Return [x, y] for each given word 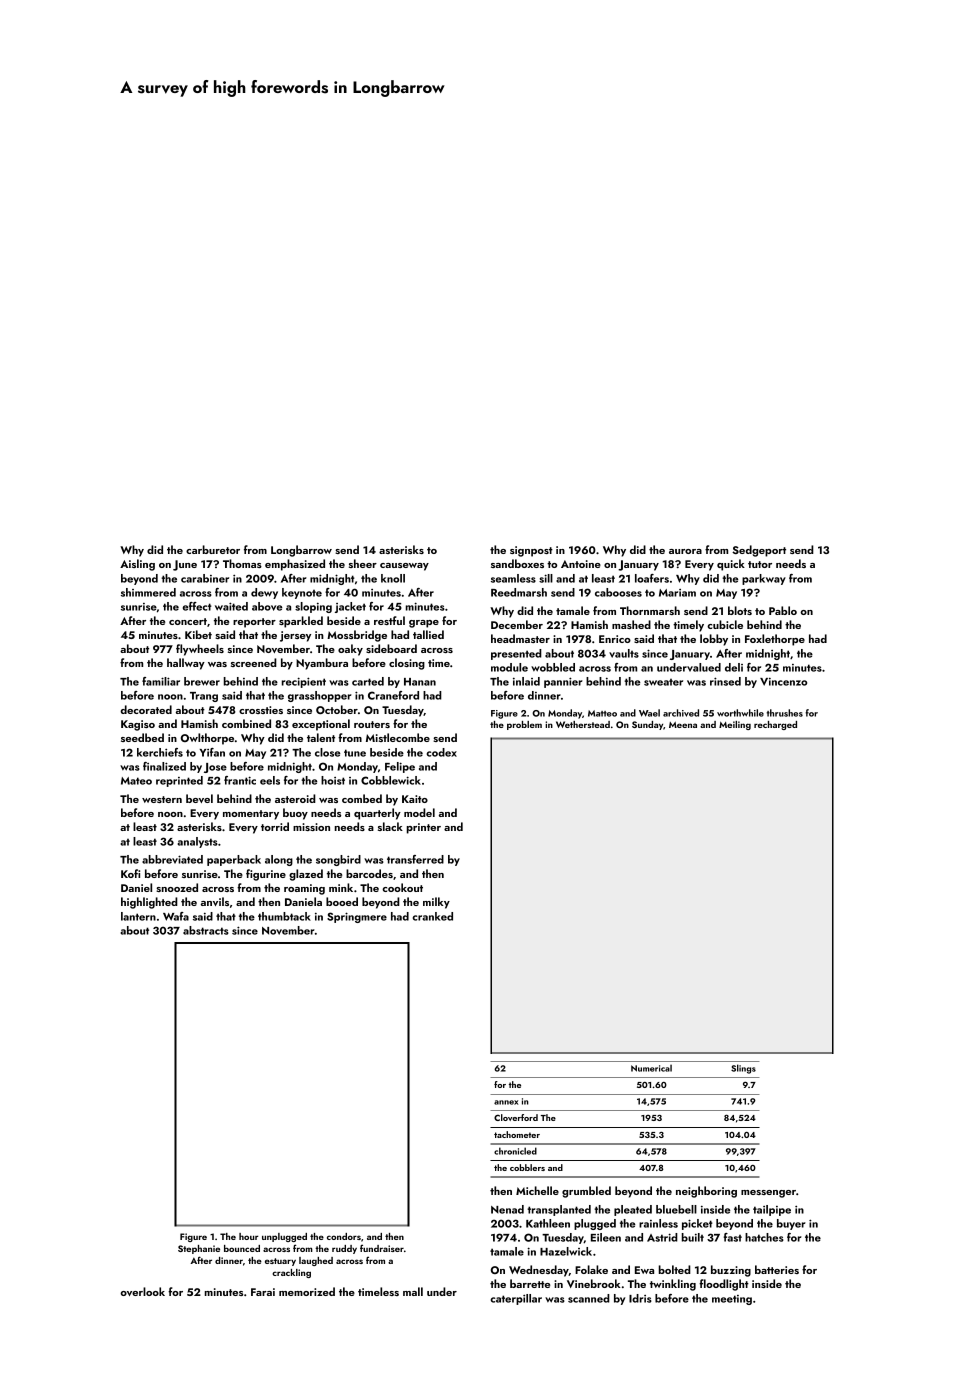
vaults [624, 653]
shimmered [148, 592]
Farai [263, 1292]
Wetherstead [583, 724]
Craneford [393, 695]
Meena [683, 725]
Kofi [130, 873]
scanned [589, 1298]
